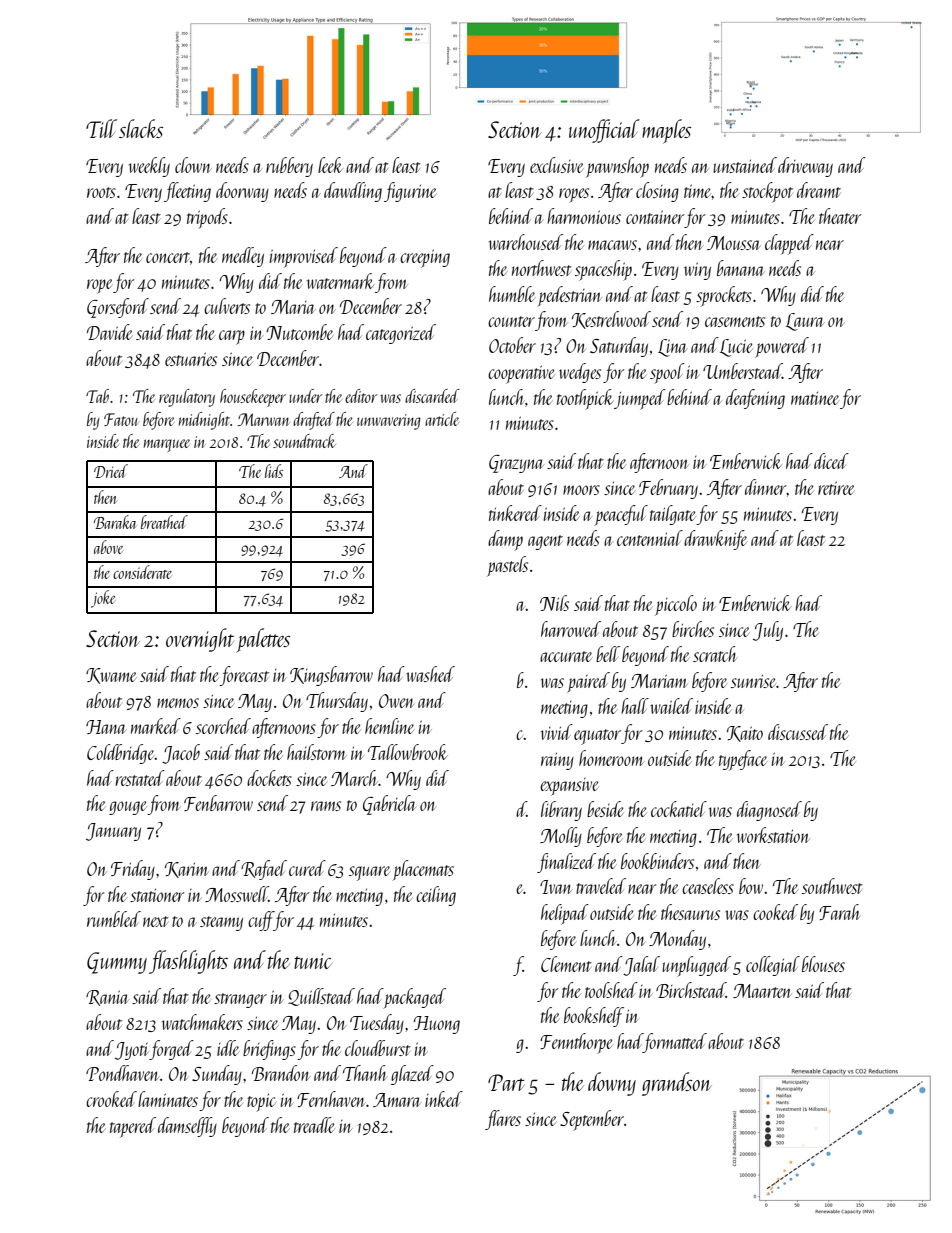  I want to click on moors, so click(581, 490).
